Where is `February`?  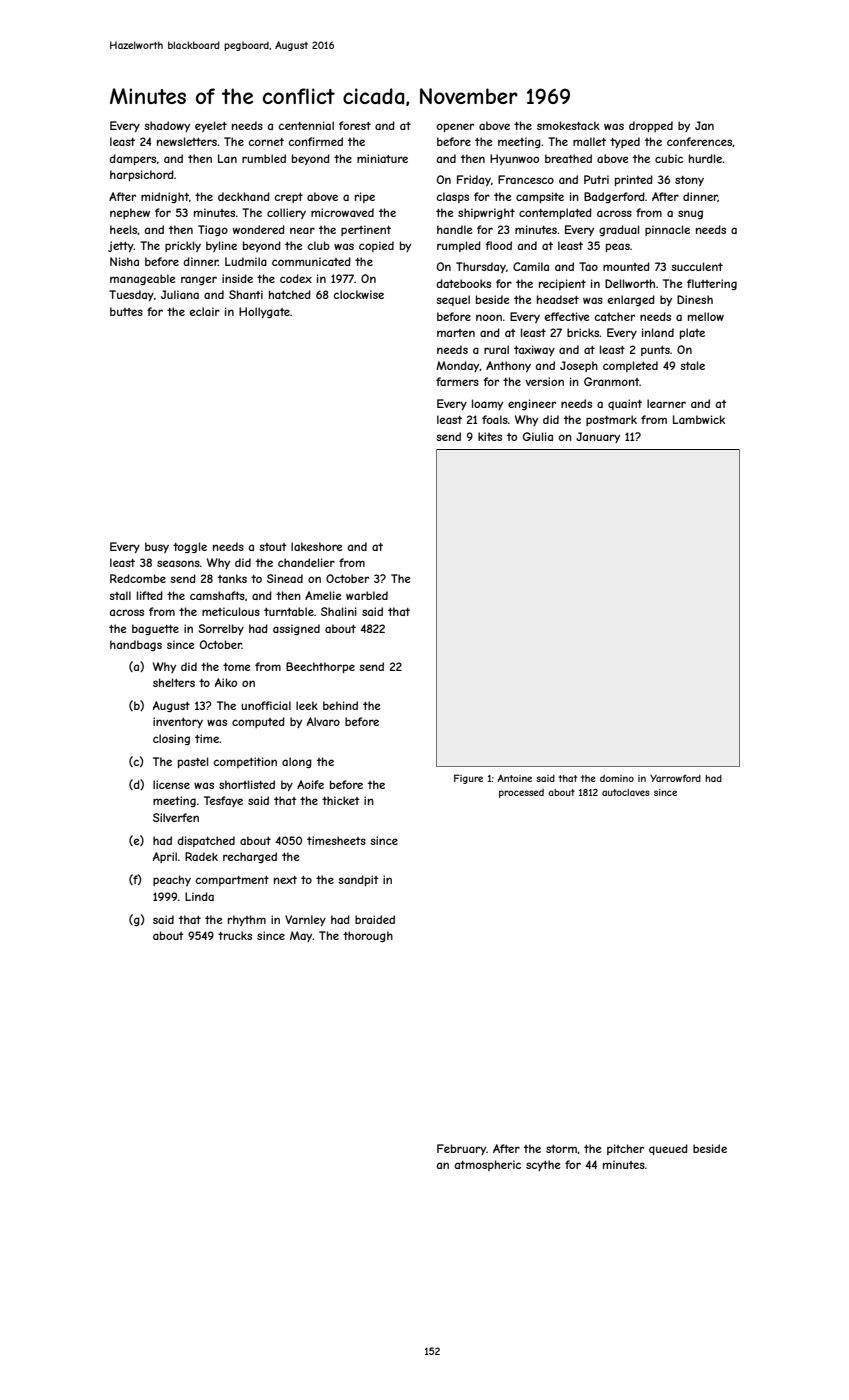
February is located at coordinates (461, 1149).
